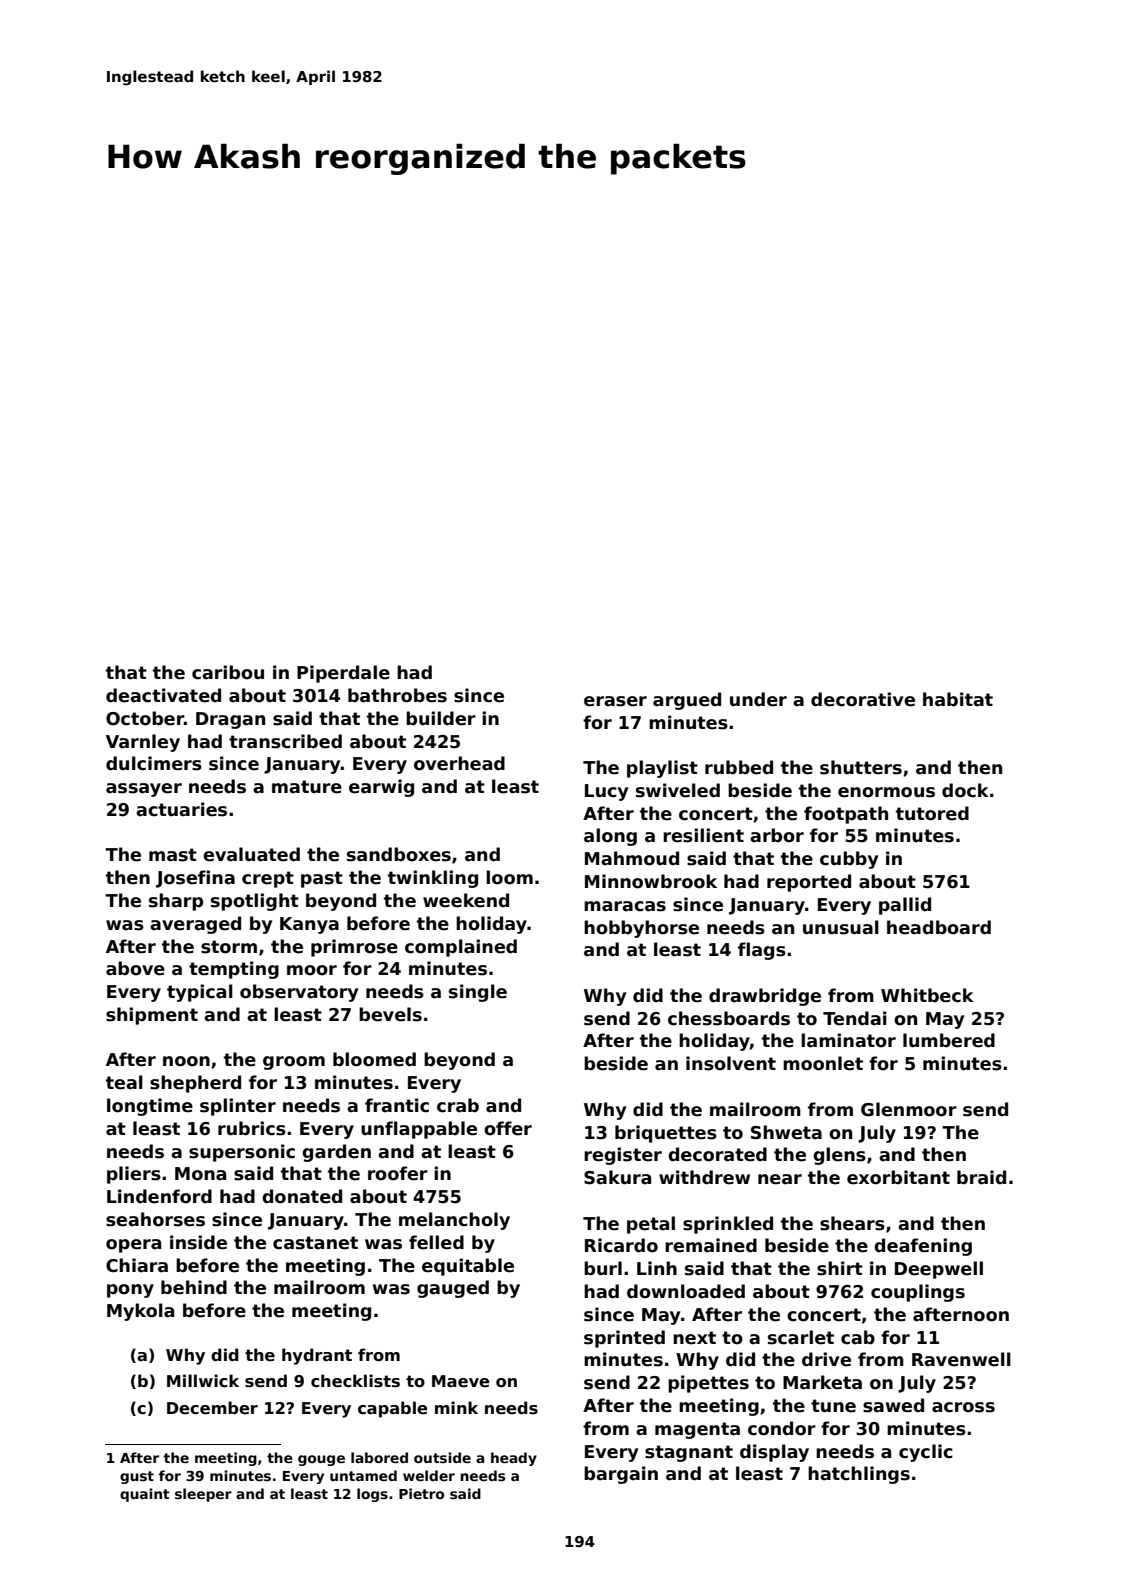 This screenshot has width=1128, height=1595. What do you see at coordinates (145, 1495) in the screenshot?
I see `quaint` at bounding box center [145, 1495].
